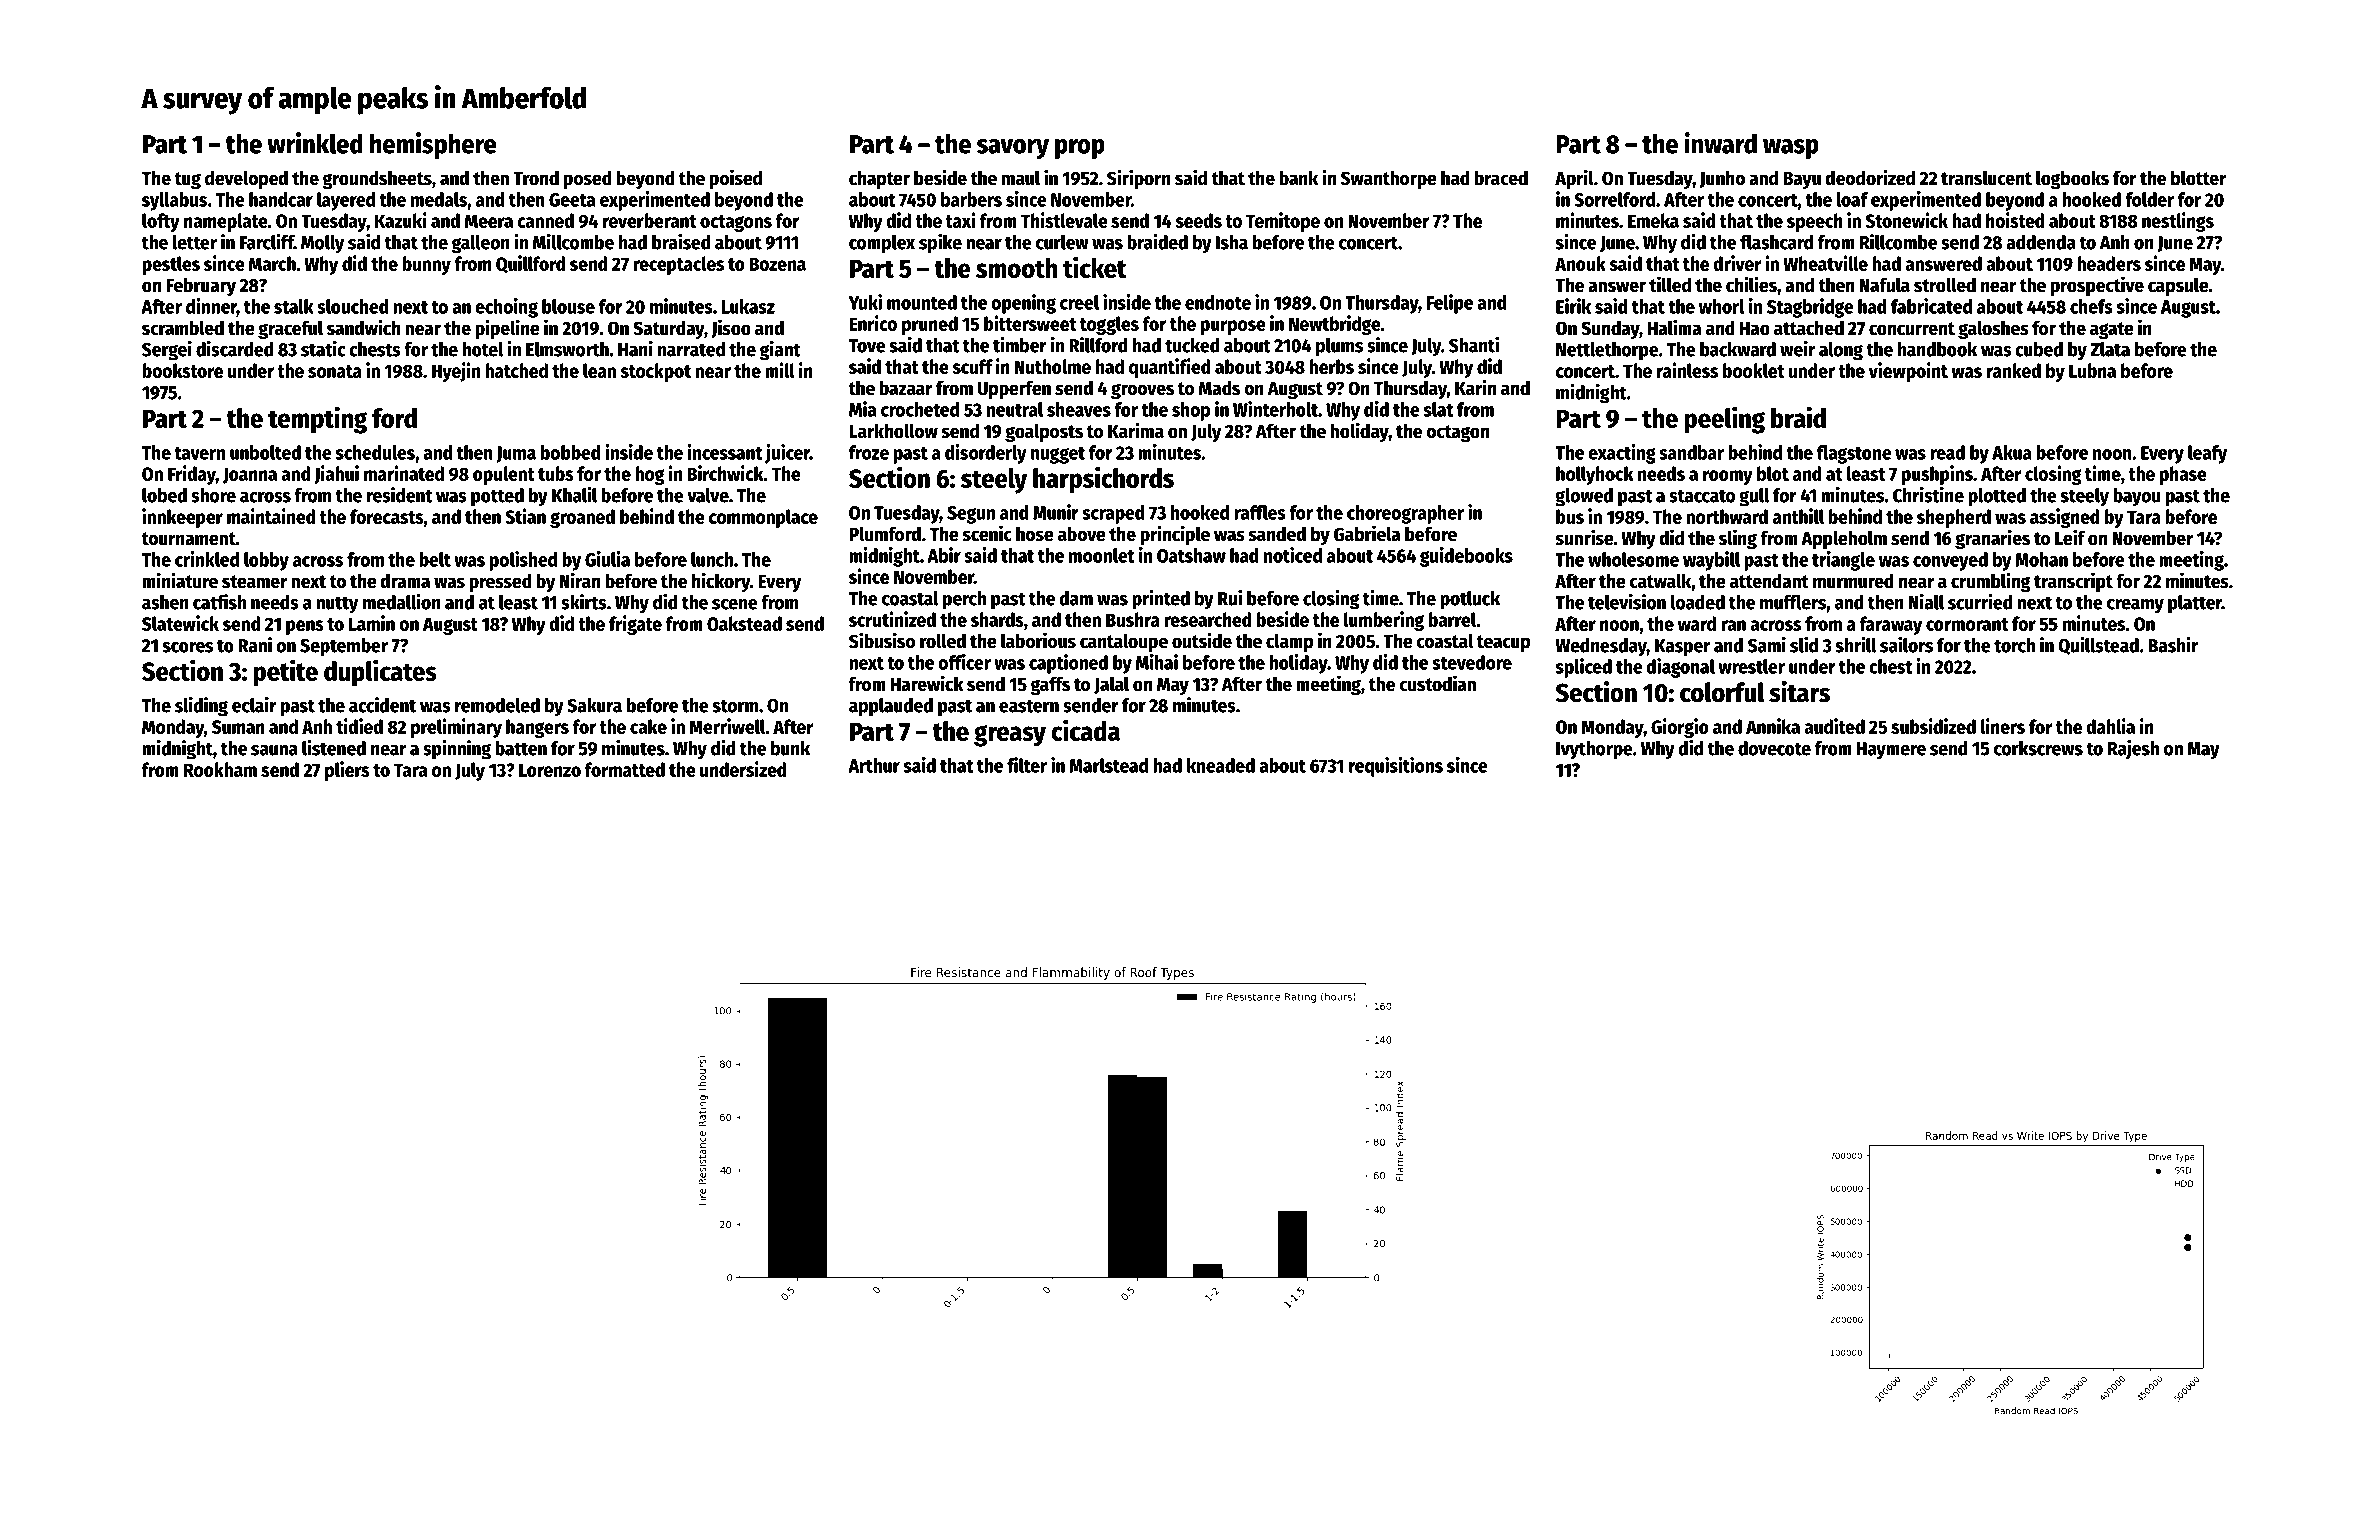  I want to click on herbs, so click(1331, 366).
